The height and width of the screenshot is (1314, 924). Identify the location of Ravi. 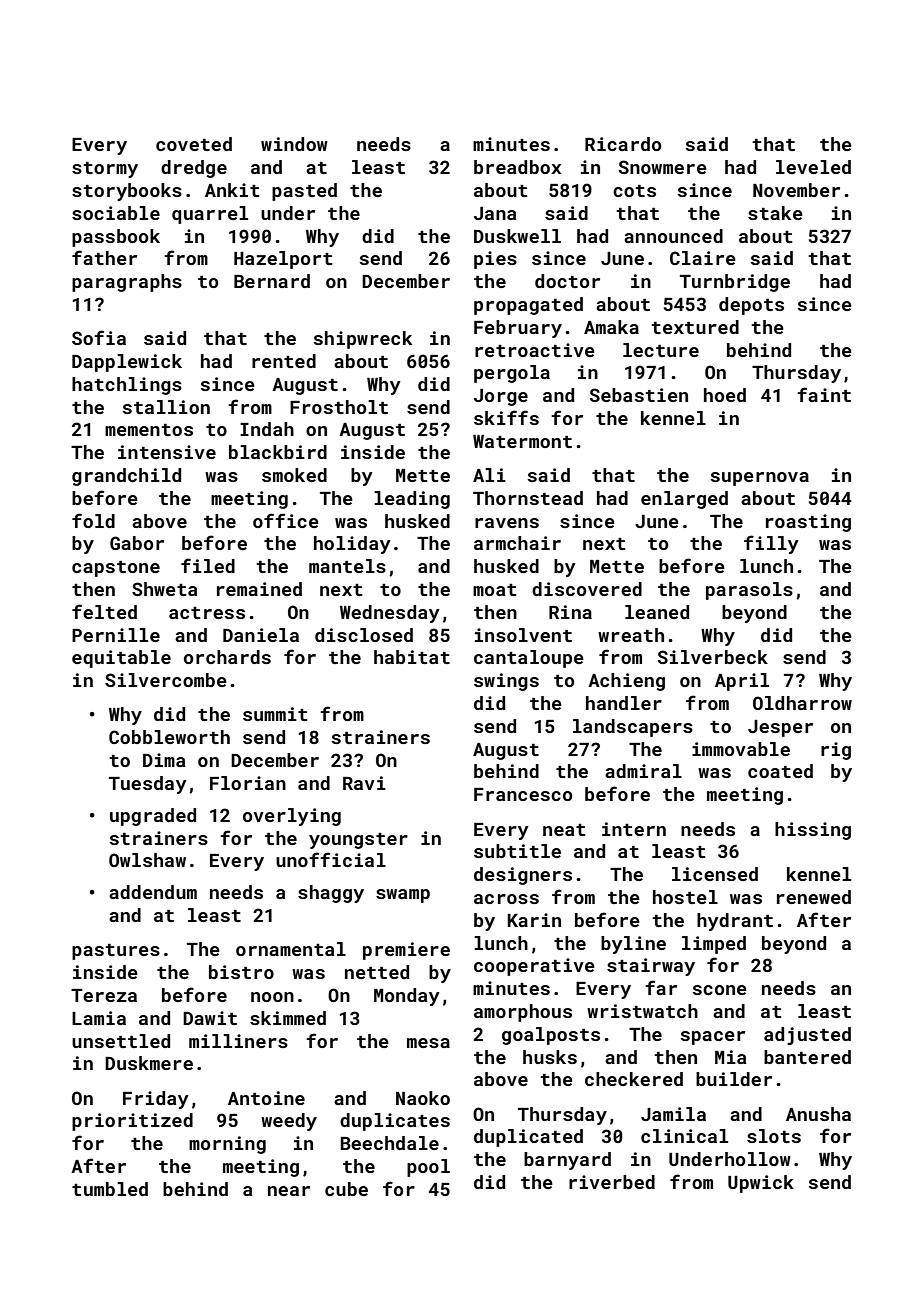
(364, 783).
